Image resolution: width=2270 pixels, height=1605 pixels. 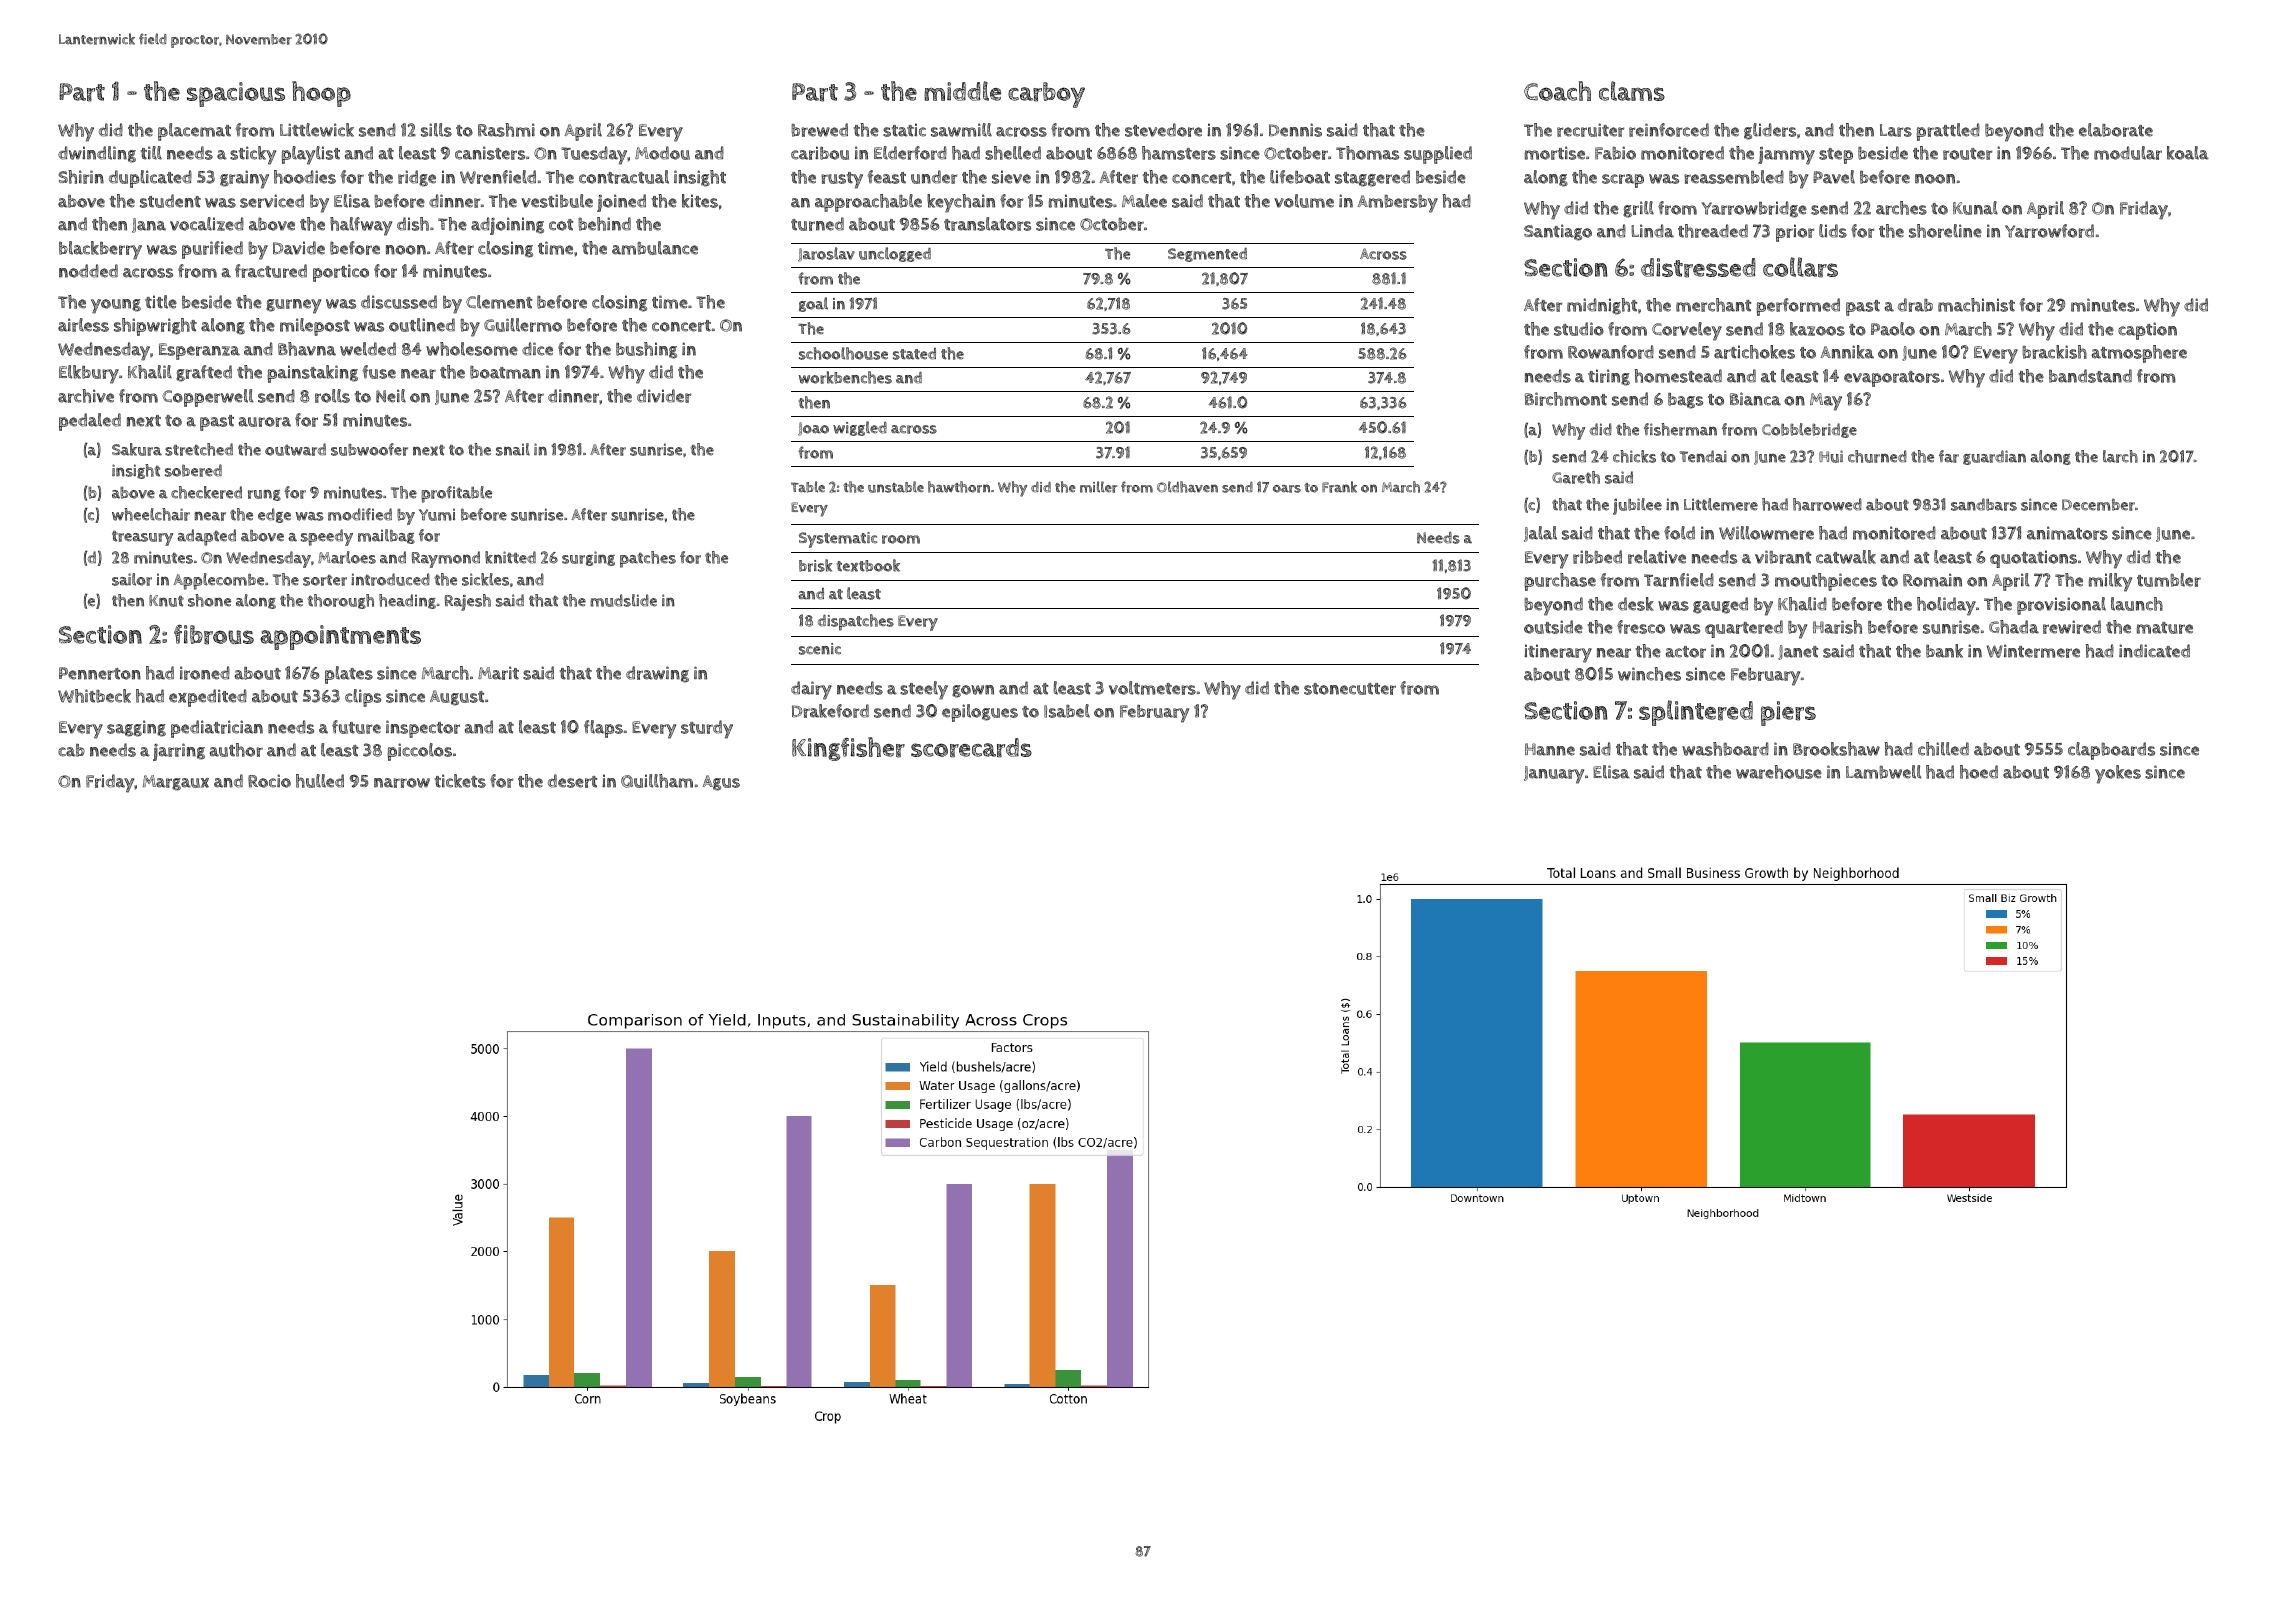 I want to click on piers, so click(x=1788, y=713).
